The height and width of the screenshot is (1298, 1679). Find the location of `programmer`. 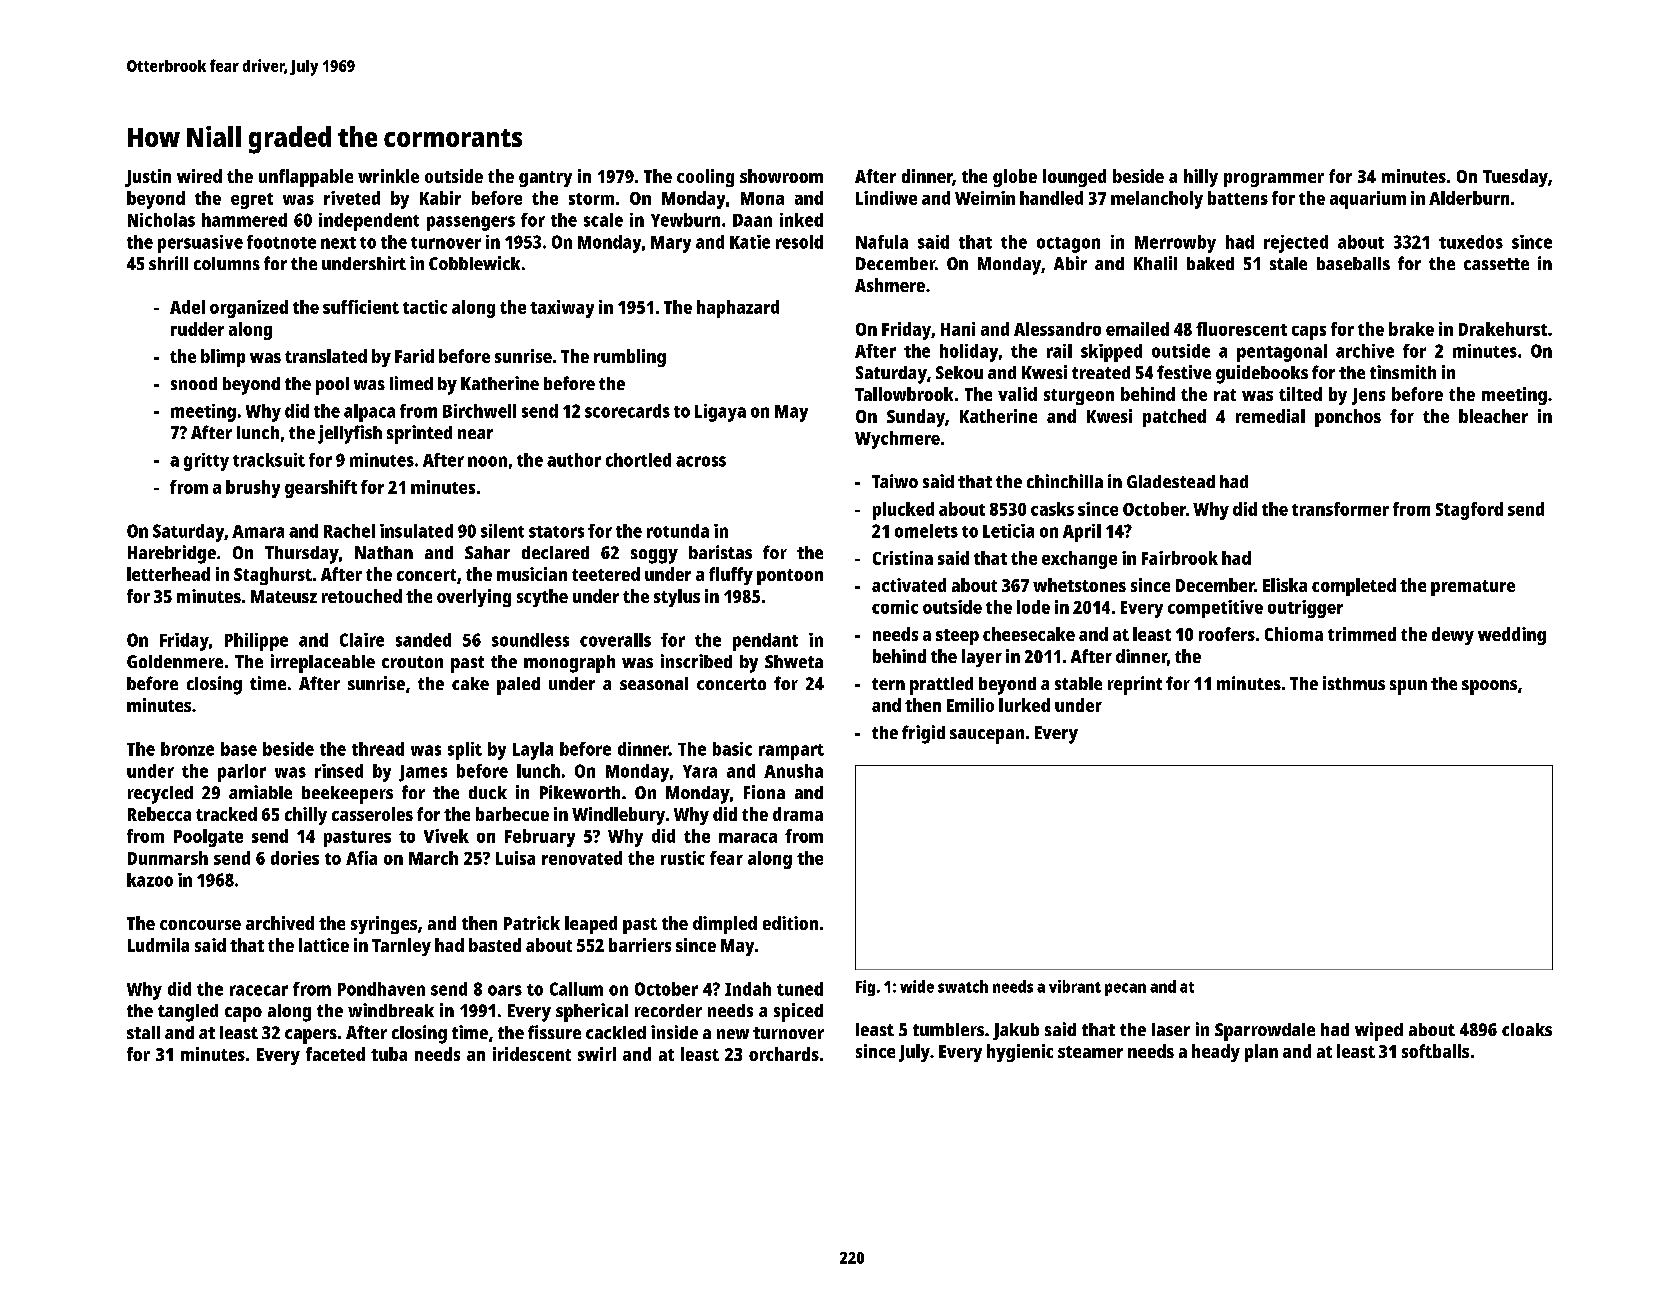

programmer is located at coordinates (1274, 180).
